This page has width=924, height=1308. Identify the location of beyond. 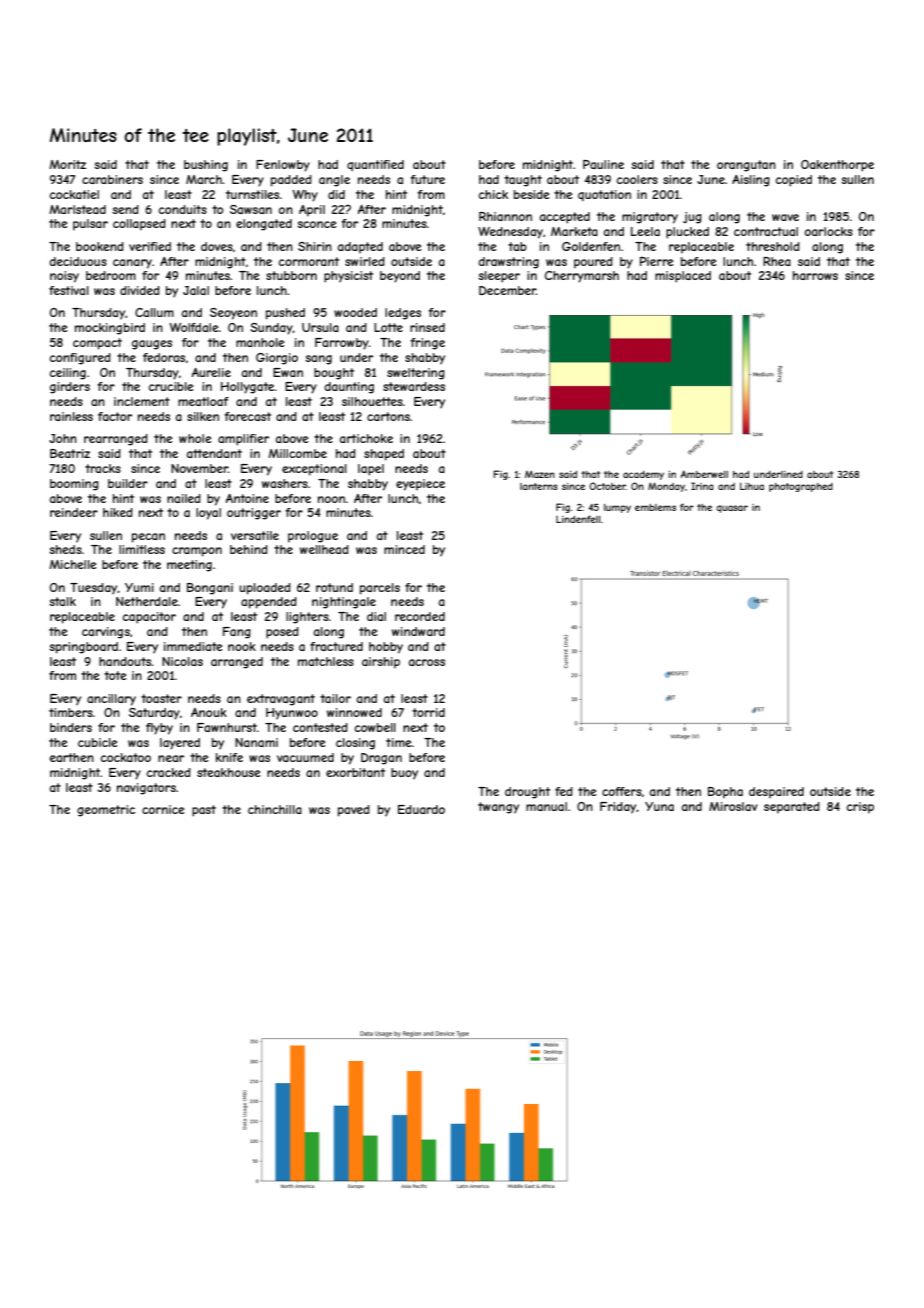
(400, 277).
